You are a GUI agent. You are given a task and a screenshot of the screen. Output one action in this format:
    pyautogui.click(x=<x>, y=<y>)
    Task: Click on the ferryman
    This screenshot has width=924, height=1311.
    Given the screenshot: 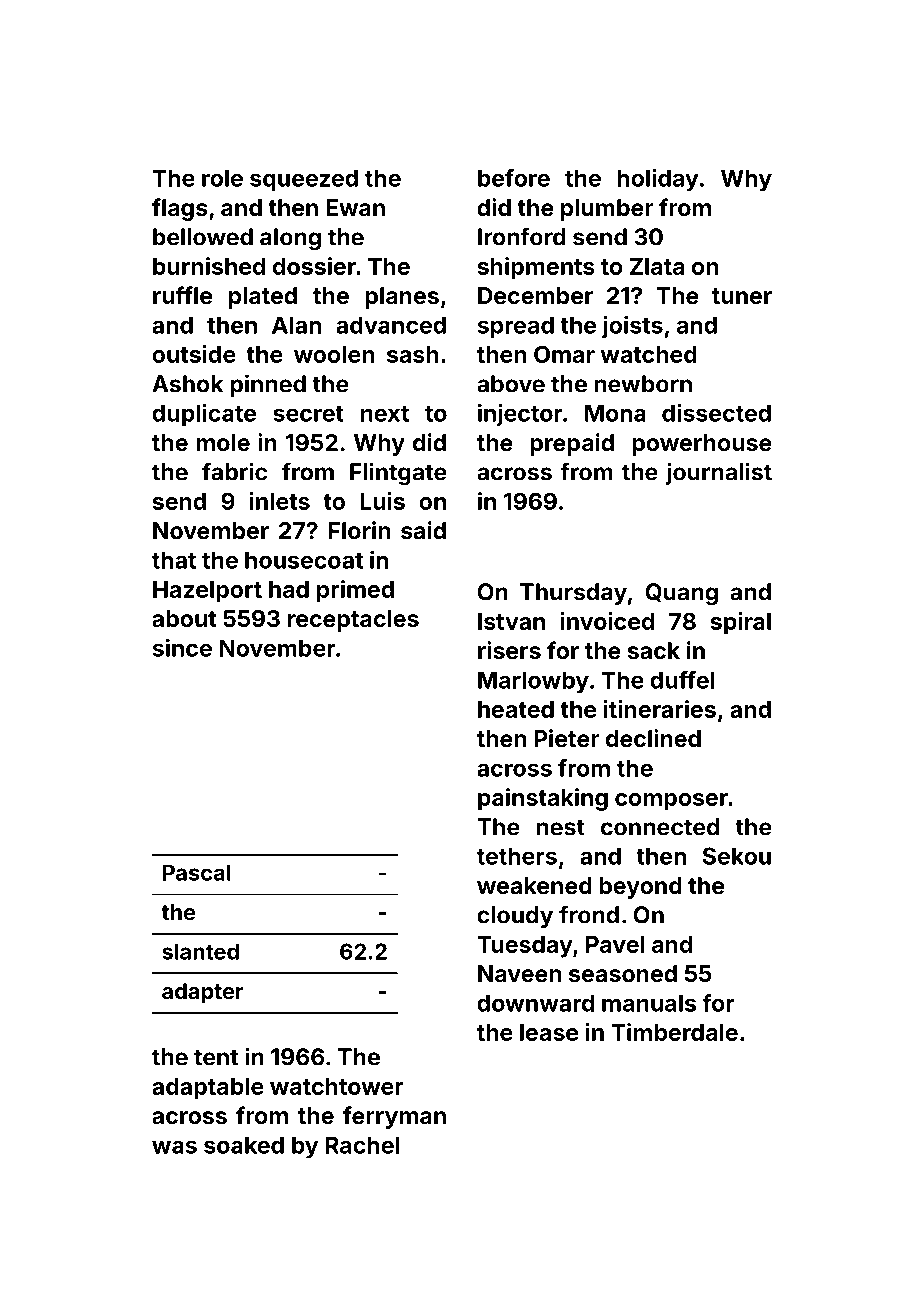 What is the action you would take?
    pyautogui.click(x=394, y=1117)
